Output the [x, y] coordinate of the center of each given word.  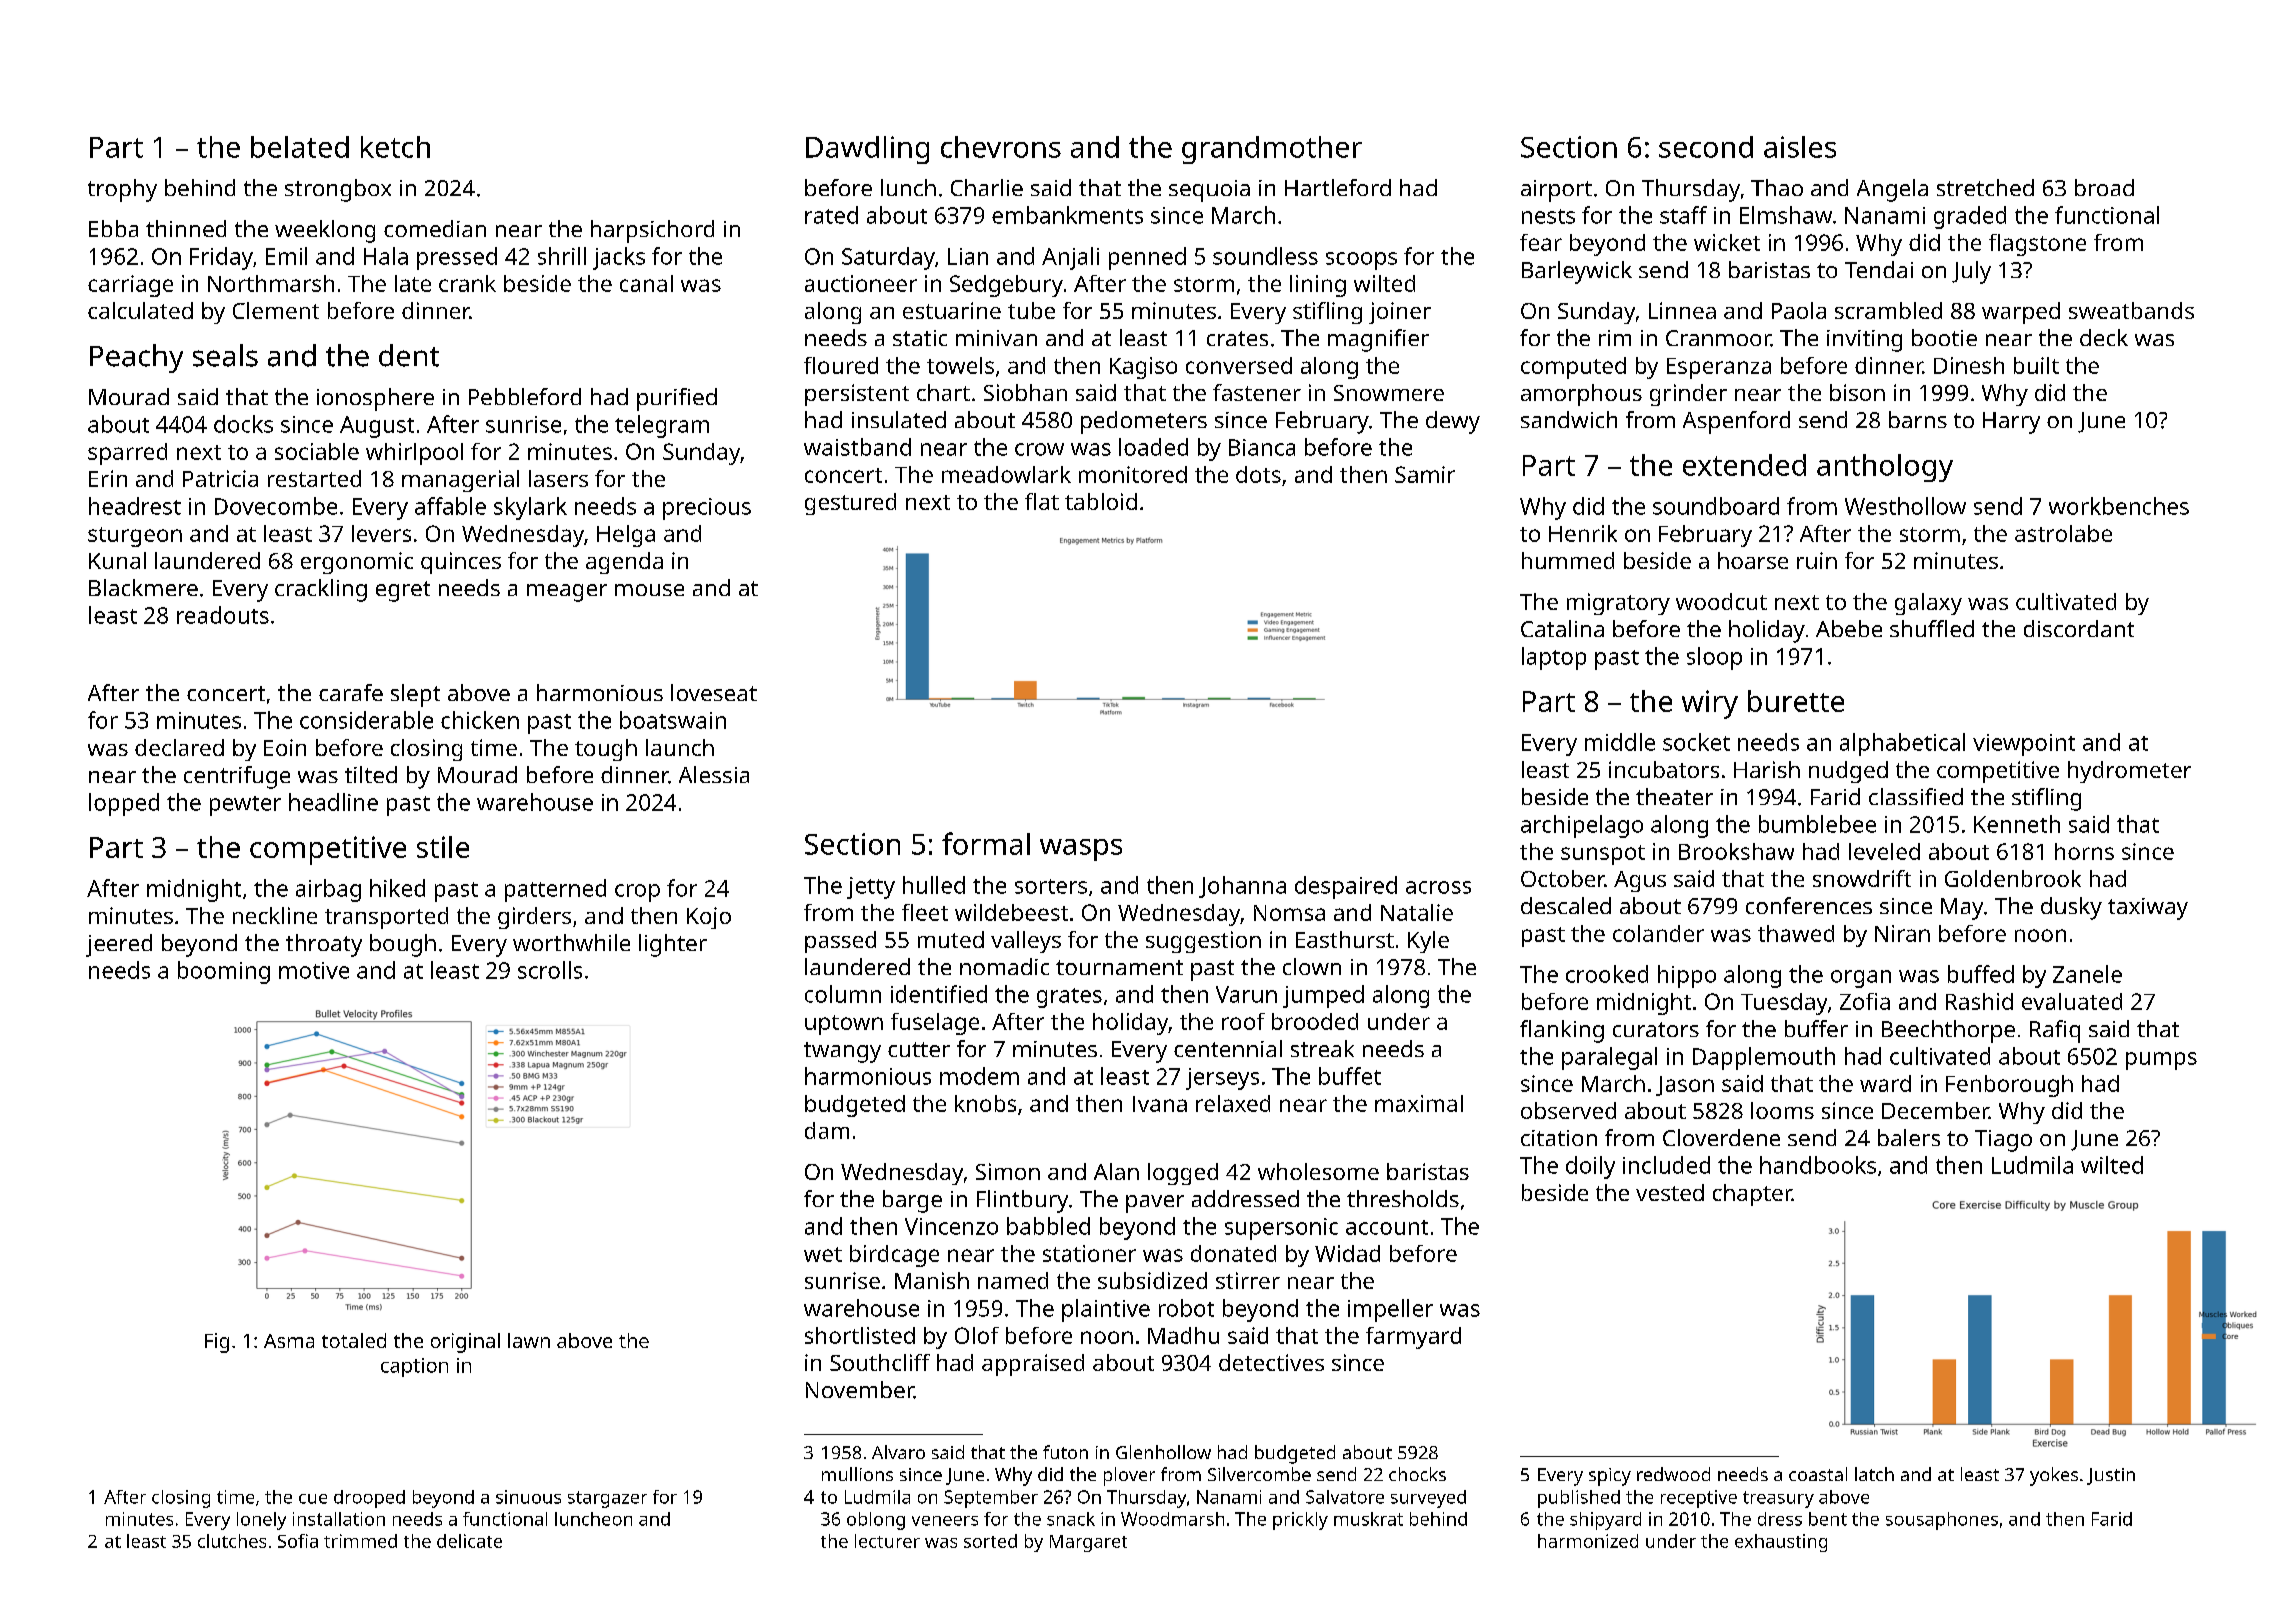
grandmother [1272, 150]
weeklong [325, 231]
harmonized [1588, 1541]
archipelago [1582, 826]
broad [2104, 187]
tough [606, 750]
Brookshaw [1736, 851]
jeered [119, 945]
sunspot [1603, 855]
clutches [232, 1541]
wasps [1081, 850]
